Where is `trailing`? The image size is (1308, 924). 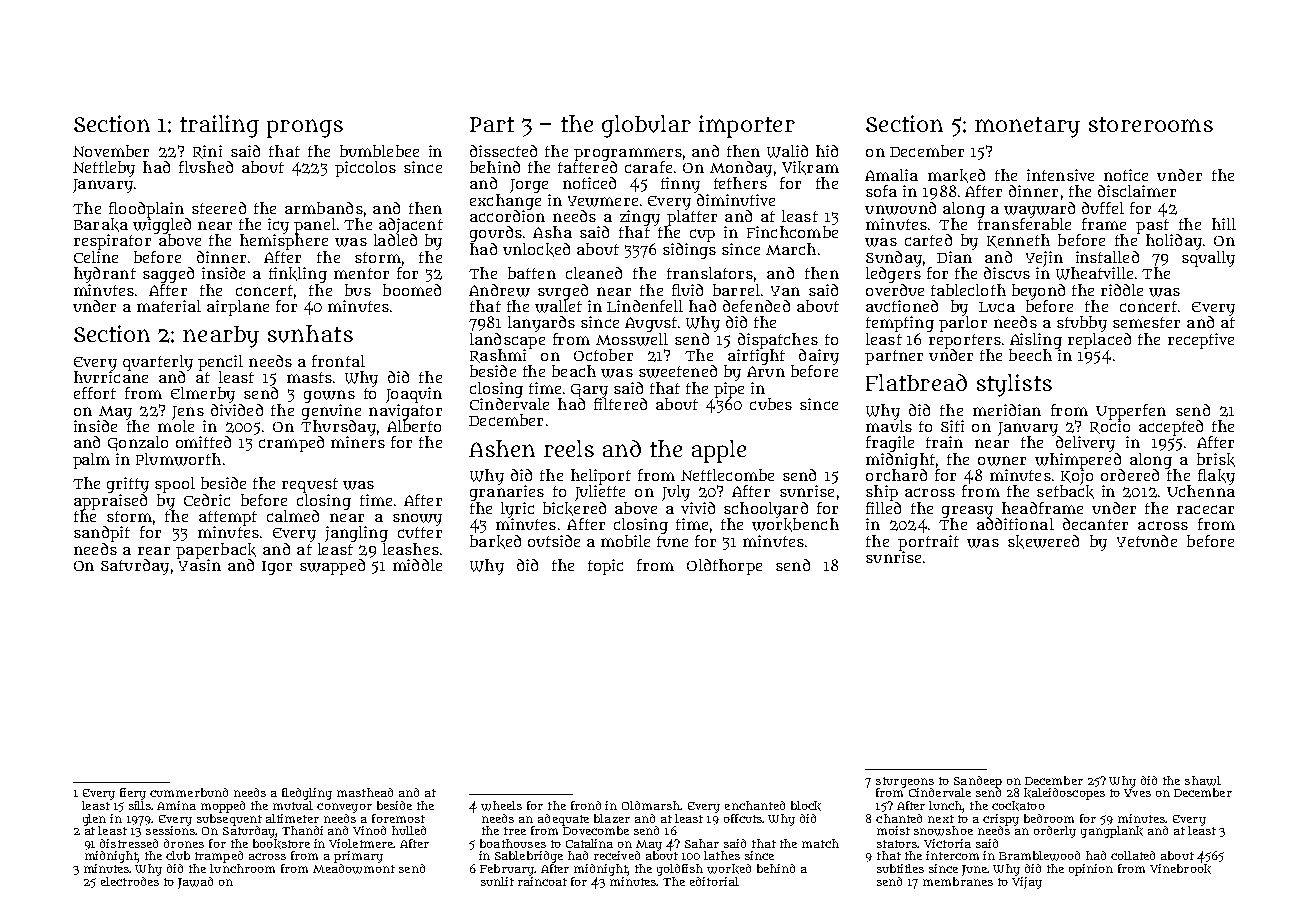
trailing is located at coordinates (219, 126).
